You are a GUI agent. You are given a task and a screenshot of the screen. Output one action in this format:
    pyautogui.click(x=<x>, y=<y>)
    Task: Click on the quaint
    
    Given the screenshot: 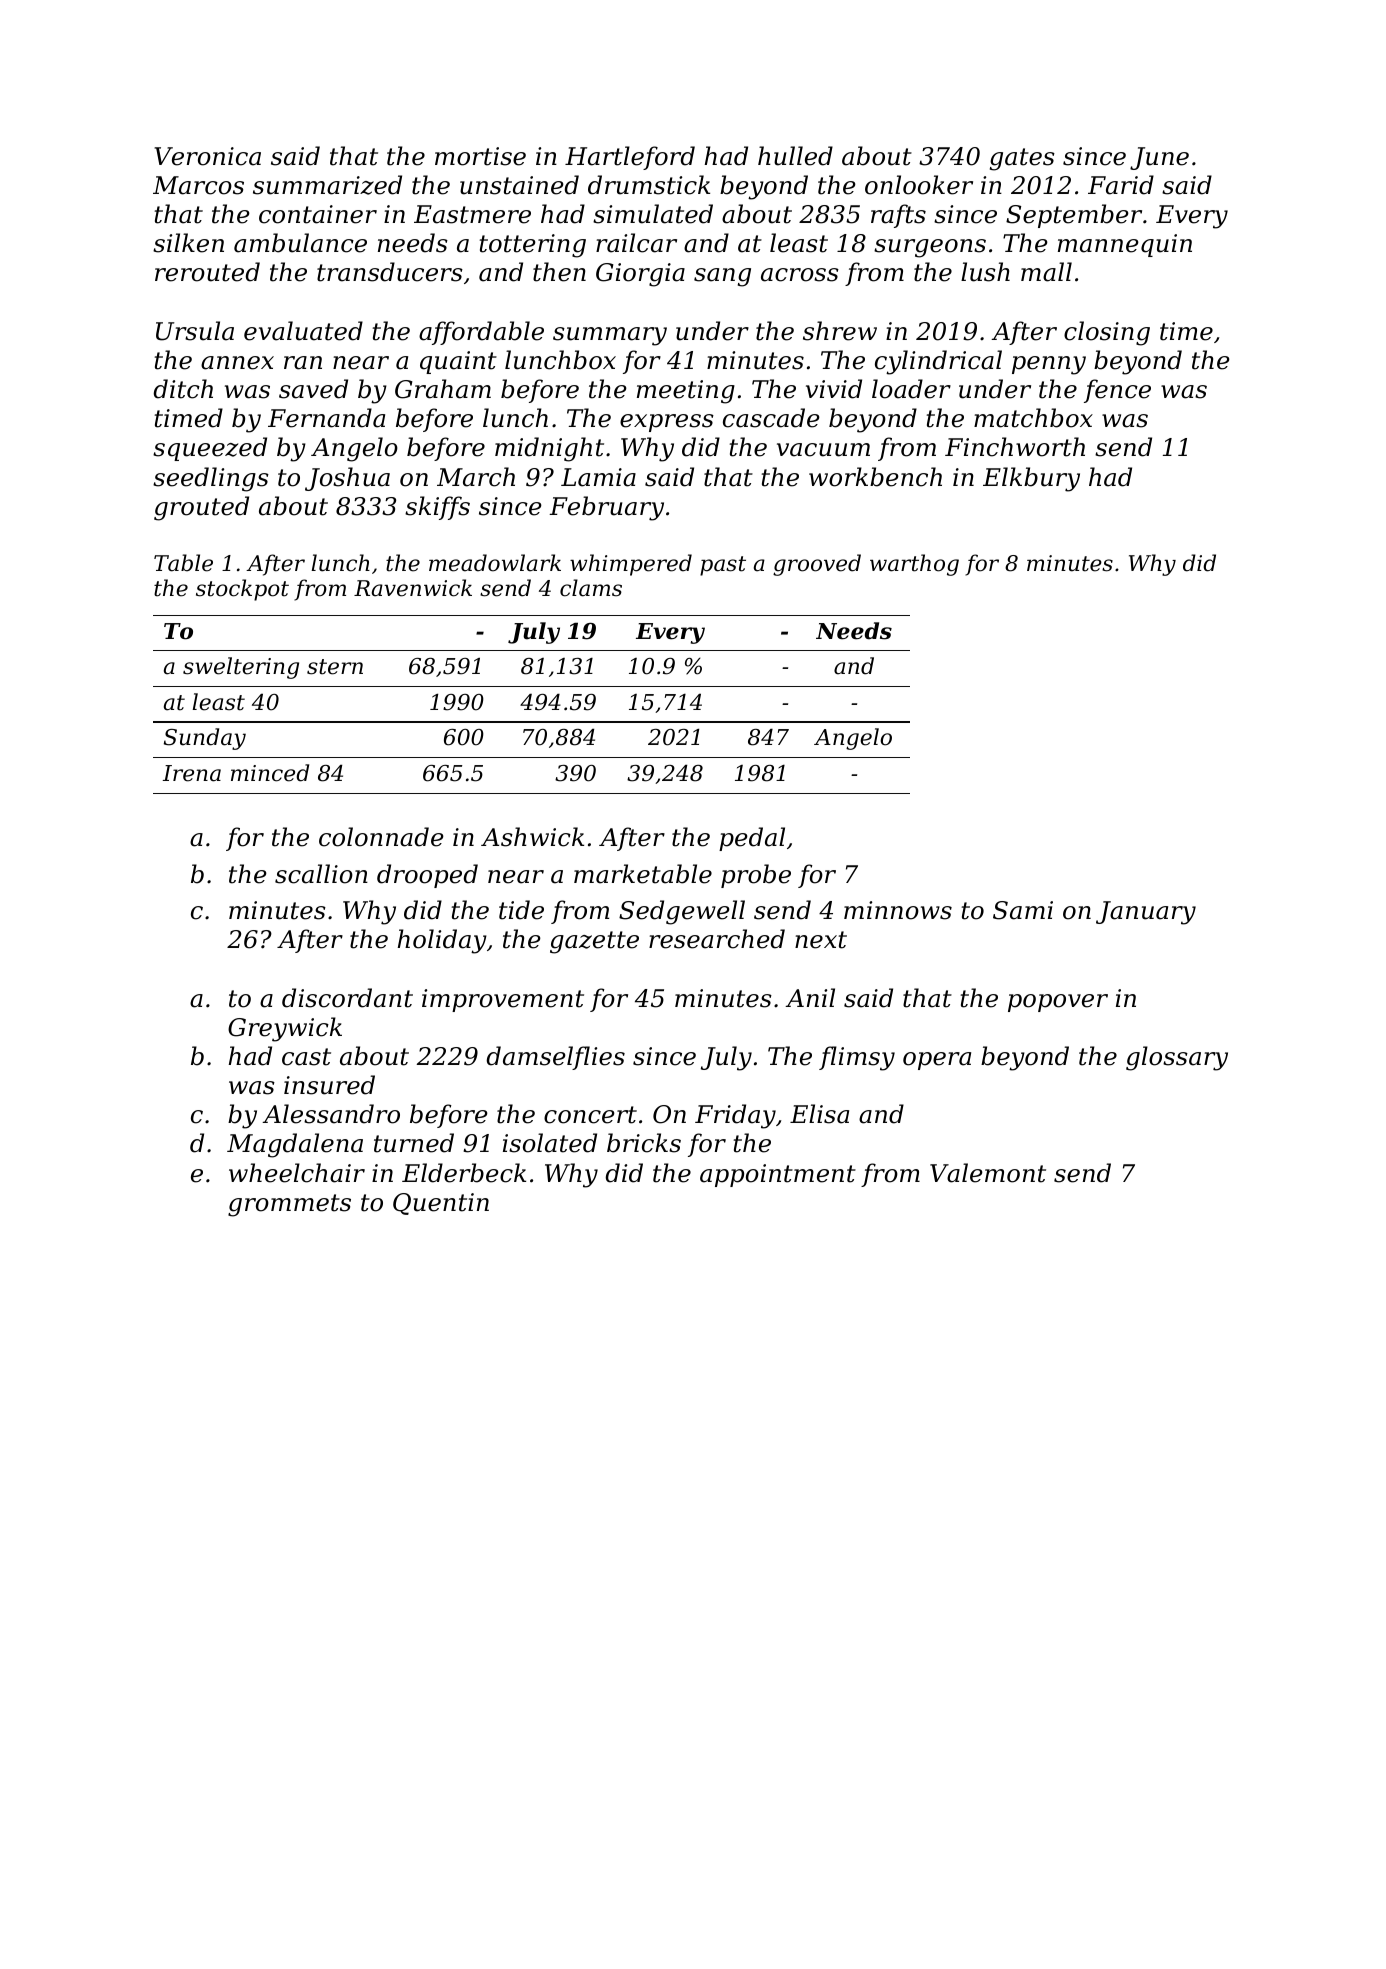 What is the action you would take?
    pyautogui.click(x=458, y=362)
